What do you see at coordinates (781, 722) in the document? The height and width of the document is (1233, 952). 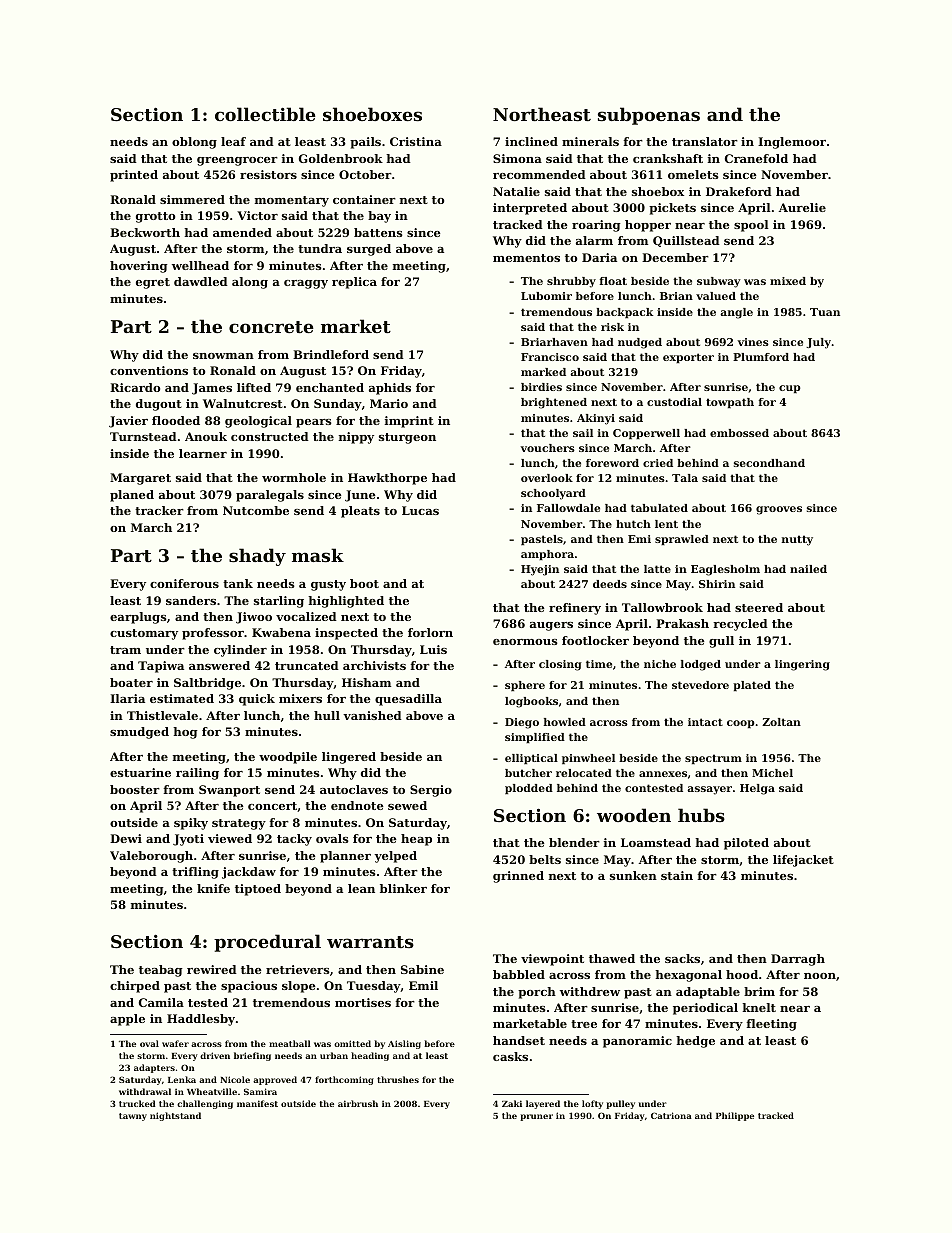 I see `Zoltan` at bounding box center [781, 722].
